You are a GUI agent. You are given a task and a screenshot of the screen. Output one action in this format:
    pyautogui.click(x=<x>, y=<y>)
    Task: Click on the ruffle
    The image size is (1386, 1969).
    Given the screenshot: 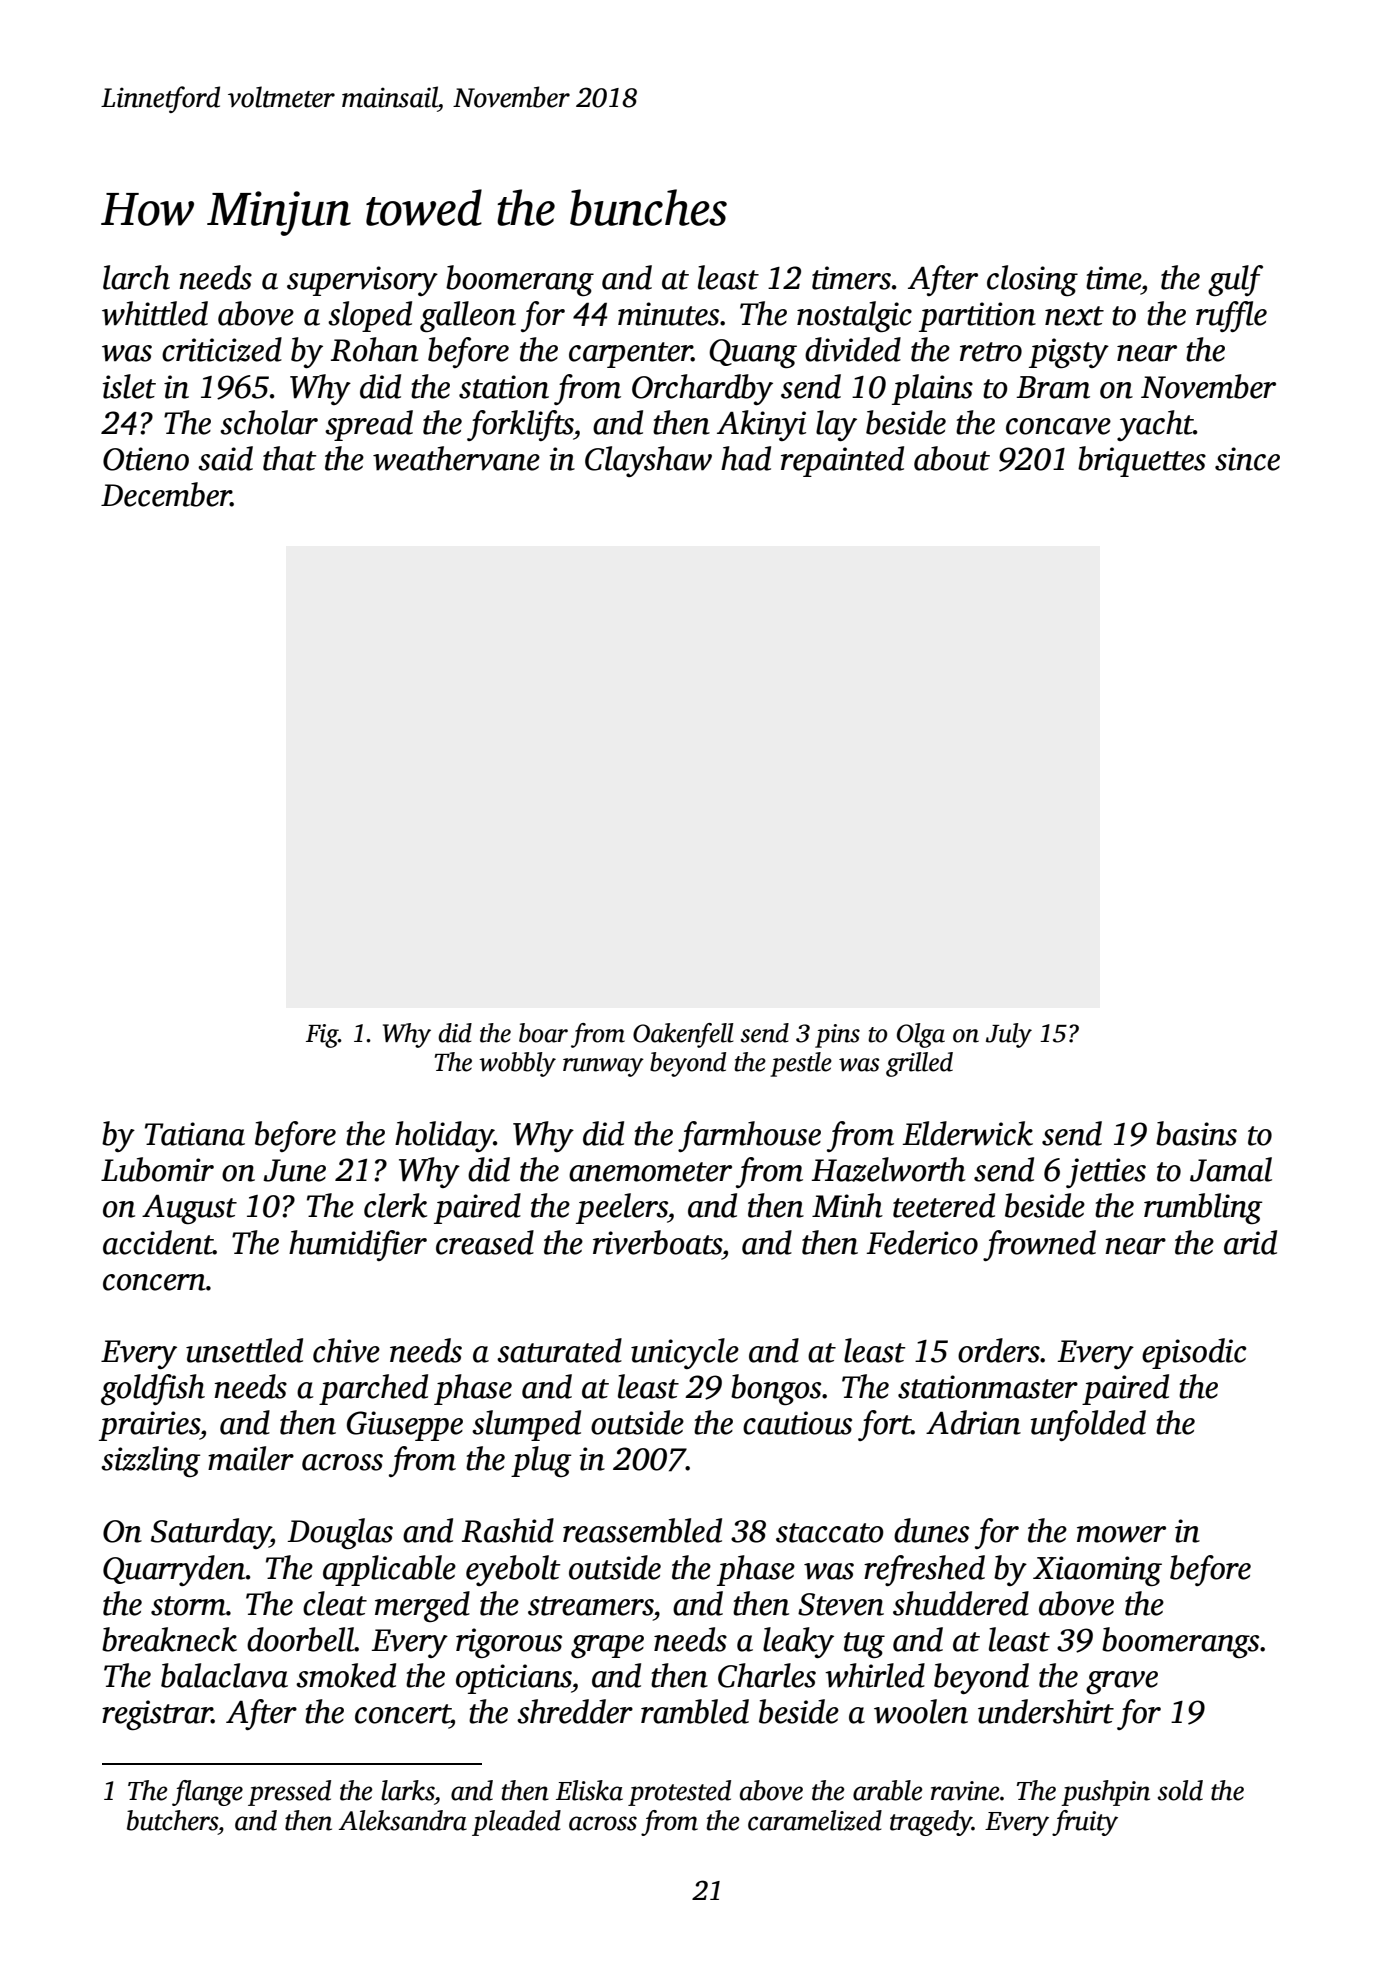 What is the action you would take?
    pyautogui.click(x=1231, y=316)
